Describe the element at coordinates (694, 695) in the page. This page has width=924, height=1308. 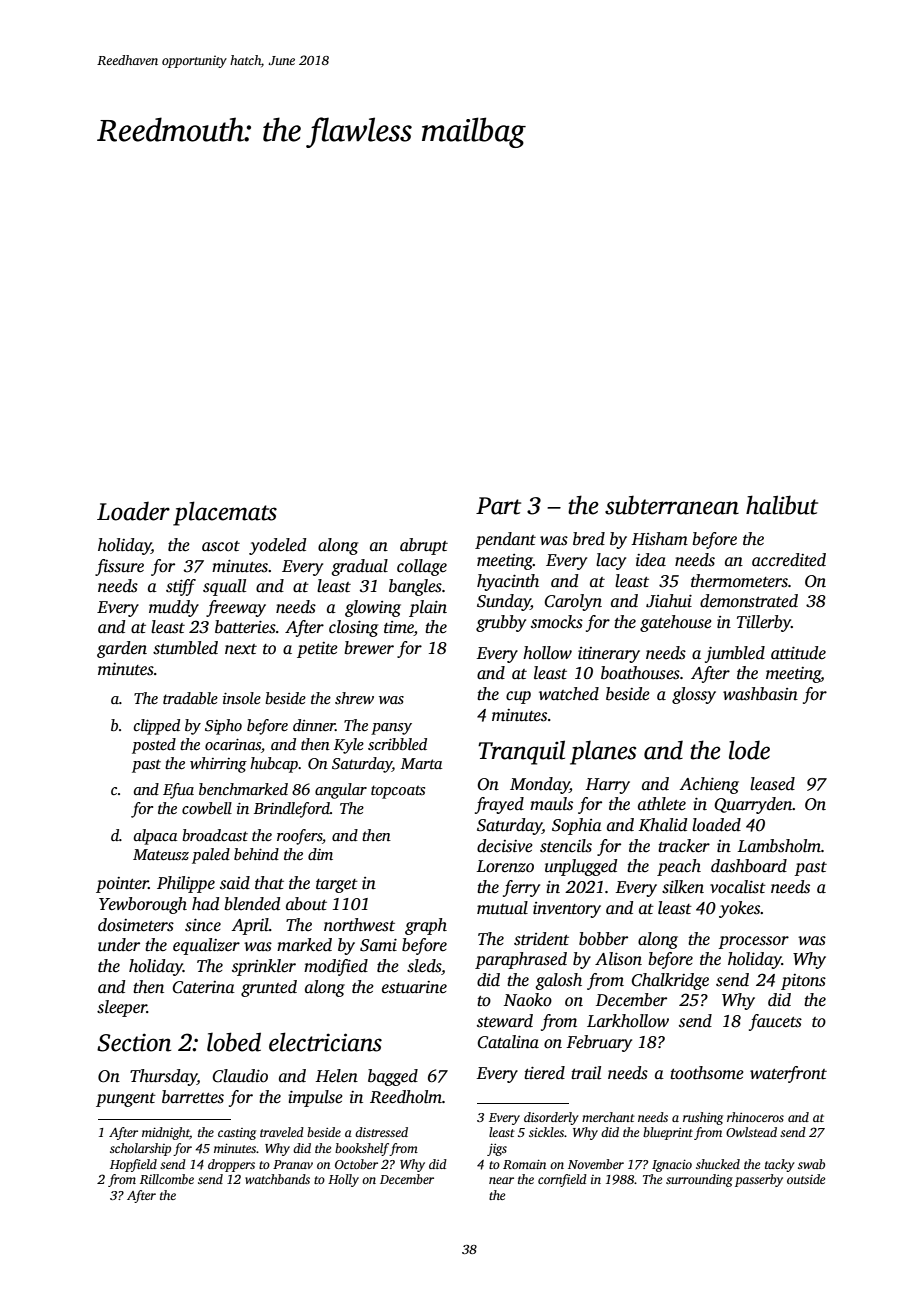
I see `glossy` at that location.
